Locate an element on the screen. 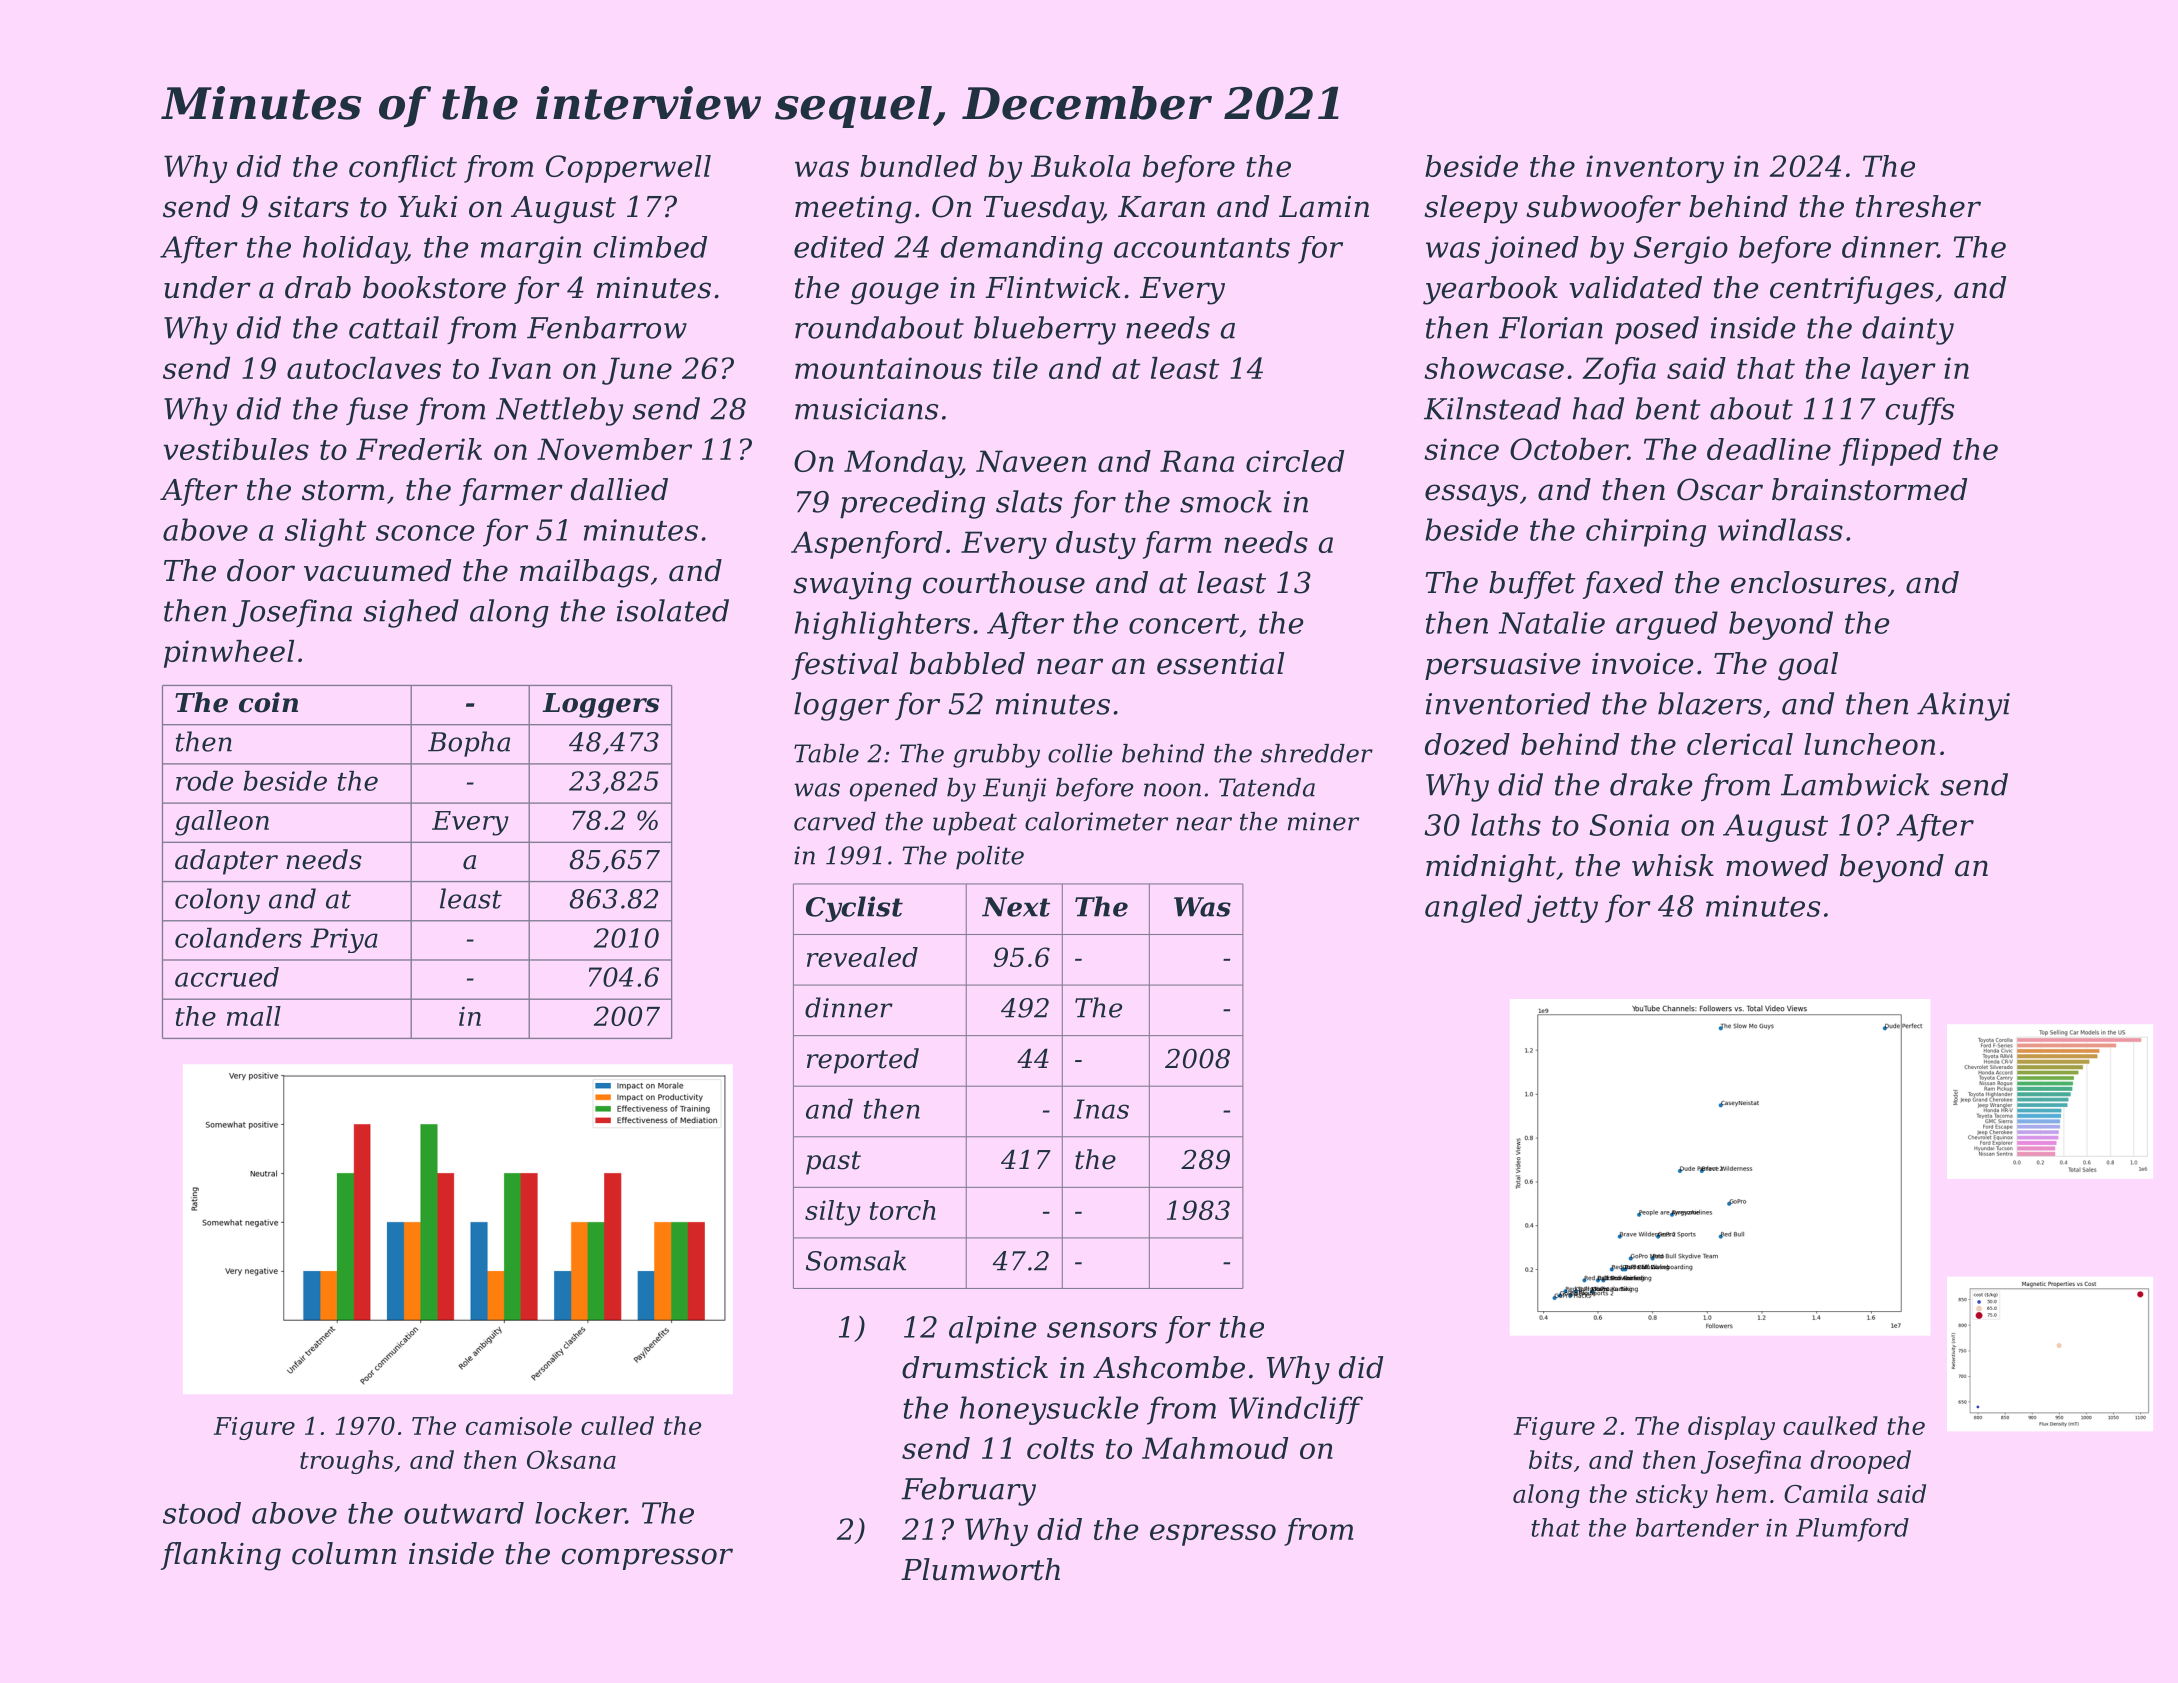 Image resolution: width=2178 pixels, height=1683 pixels. thresher is located at coordinates (1918, 206).
